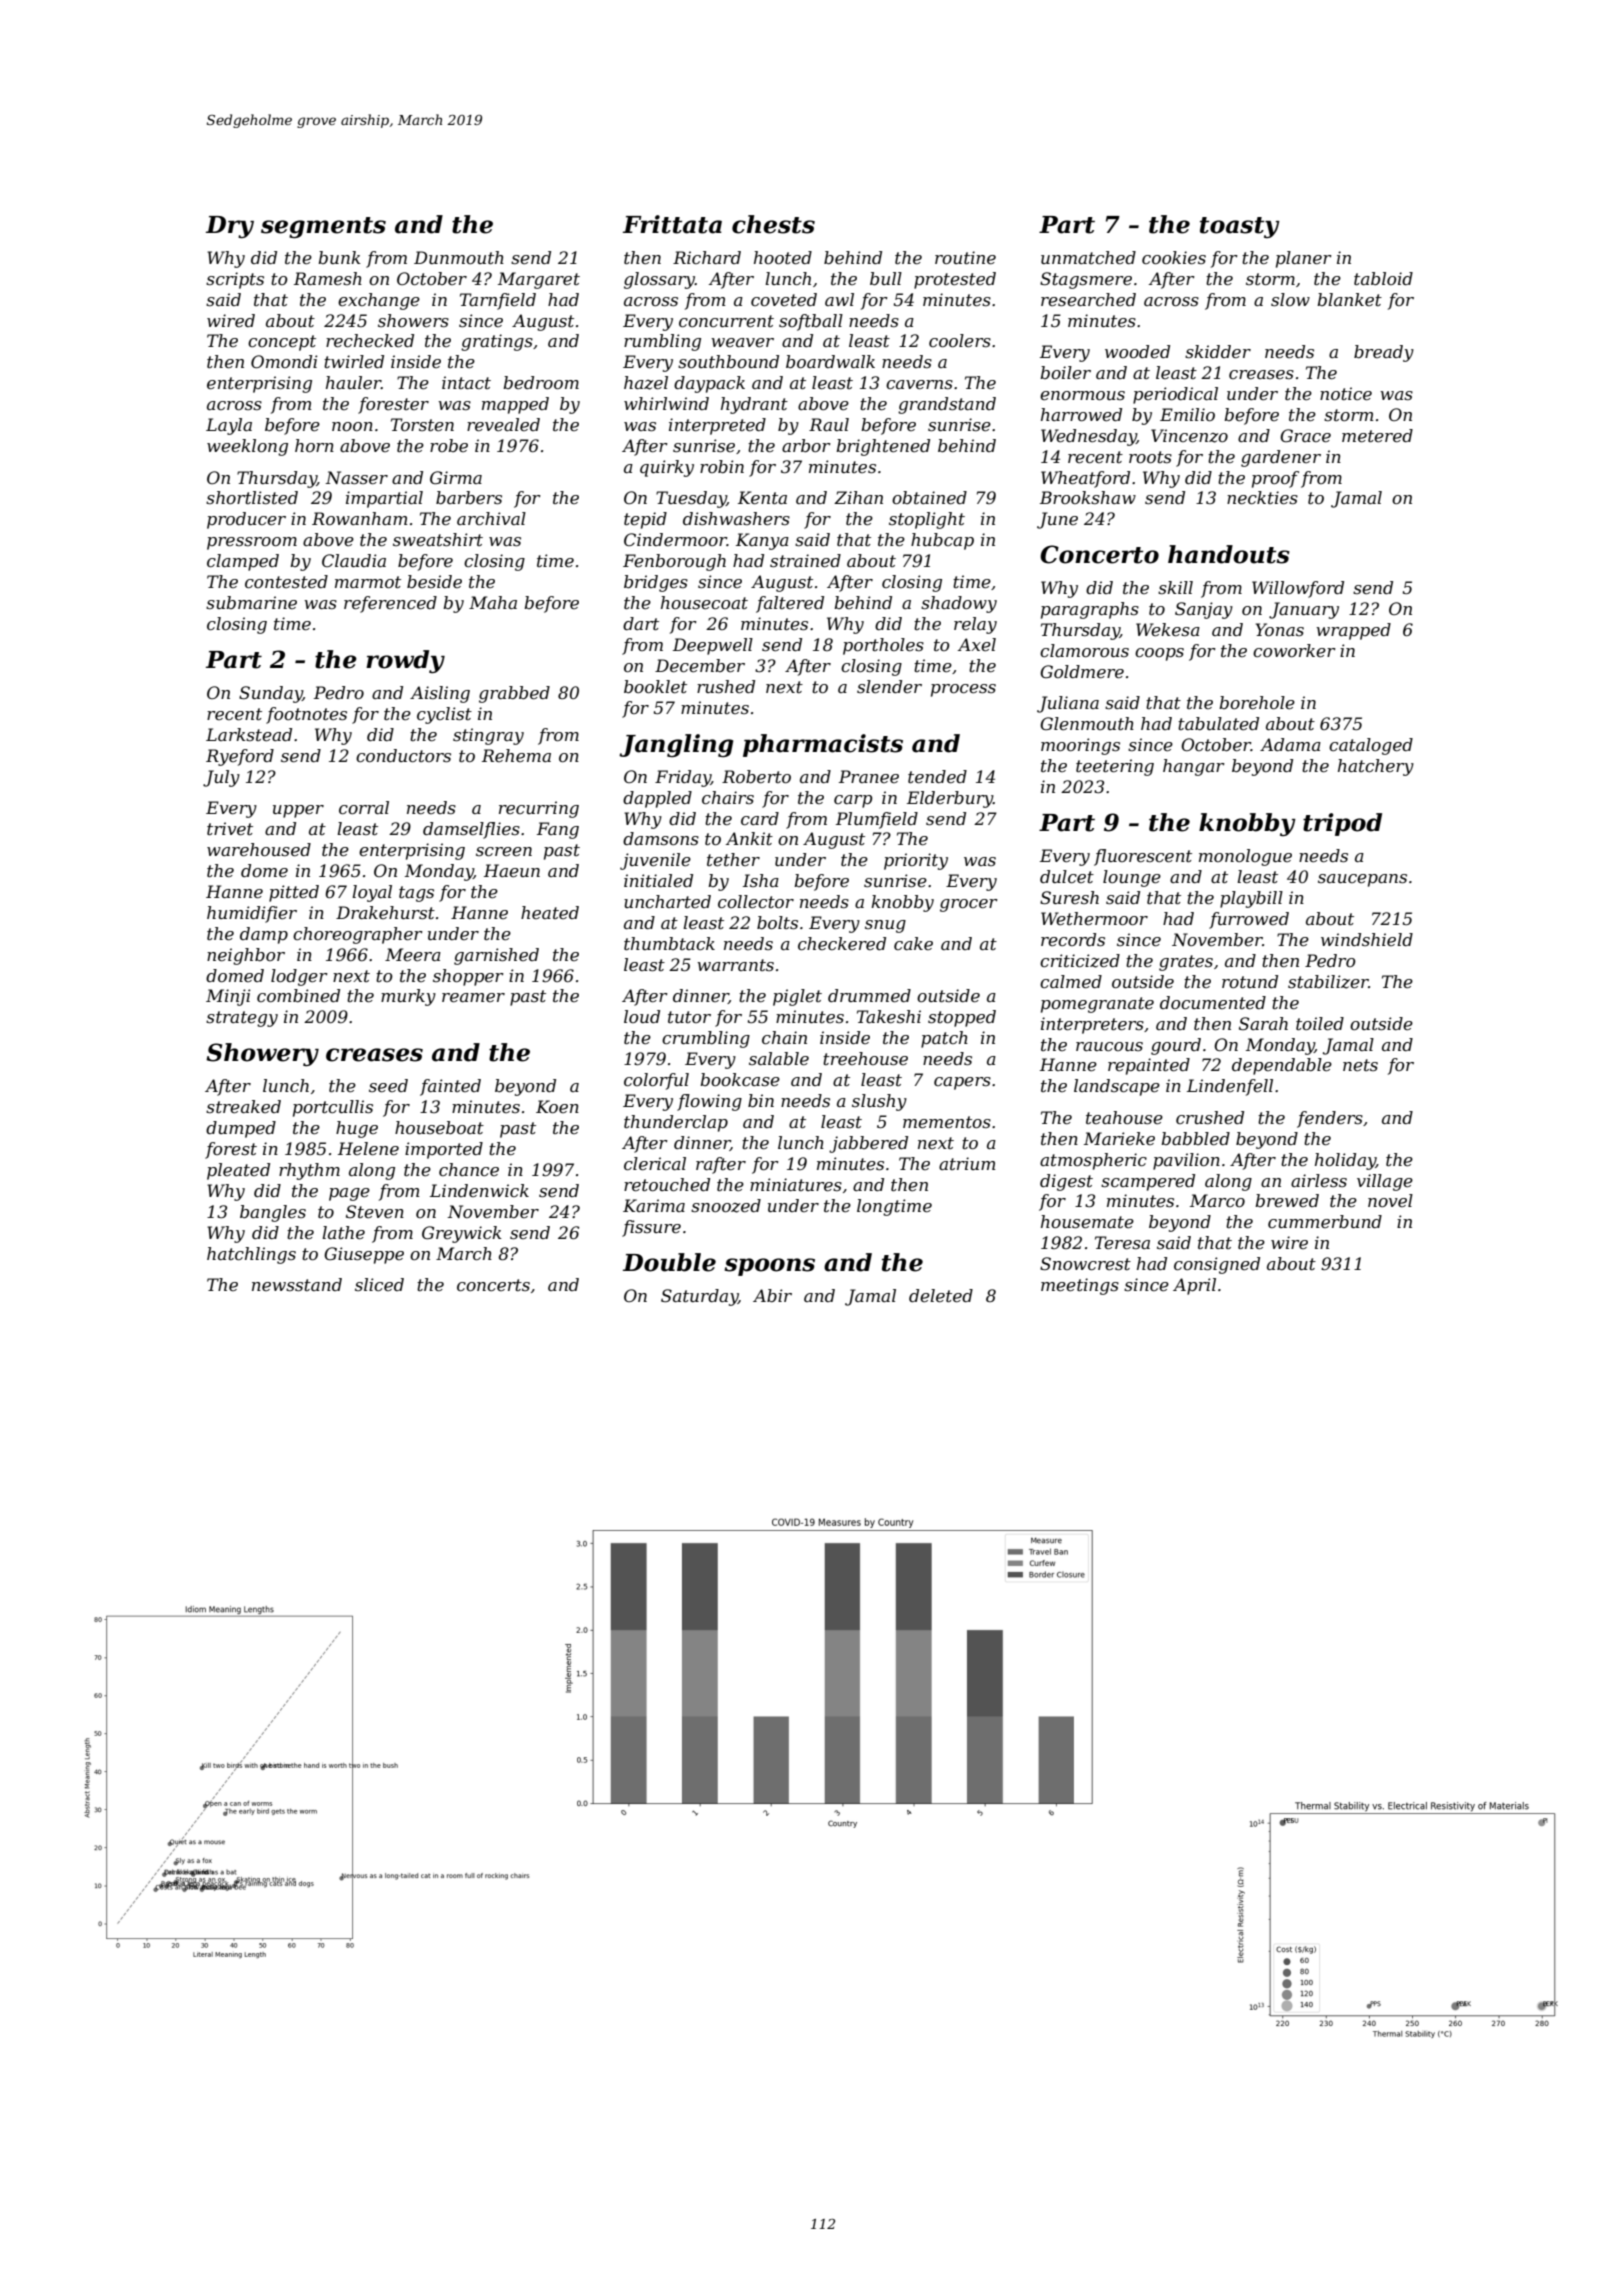 The image size is (1620, 2292). I want to click on neckties, so click(1262, 497).
